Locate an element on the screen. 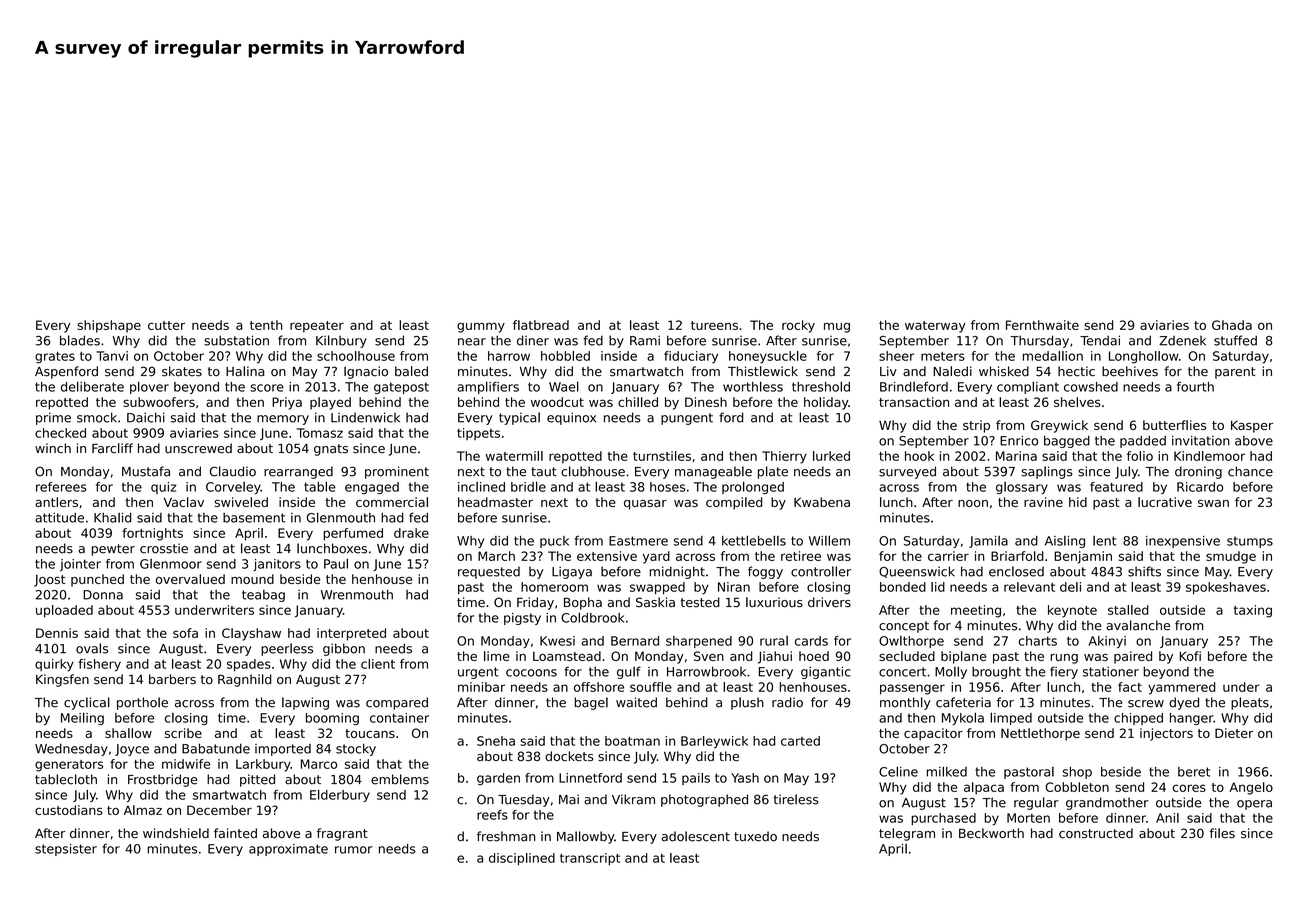 This screenshot has width=1308, height=924. Mustafa is located at coordinates (146, 471).
